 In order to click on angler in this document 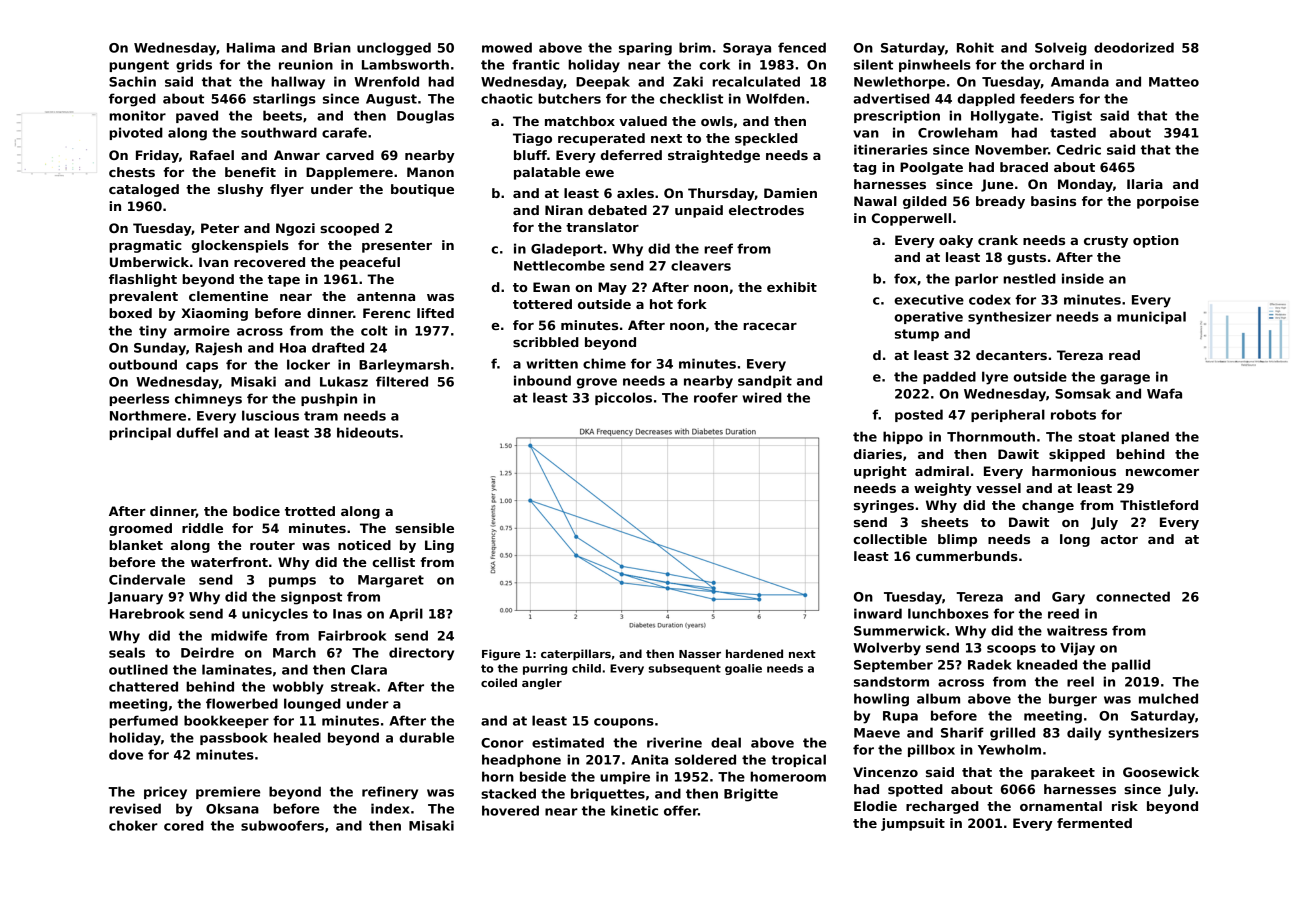, I will do `click(542, 684)`.
